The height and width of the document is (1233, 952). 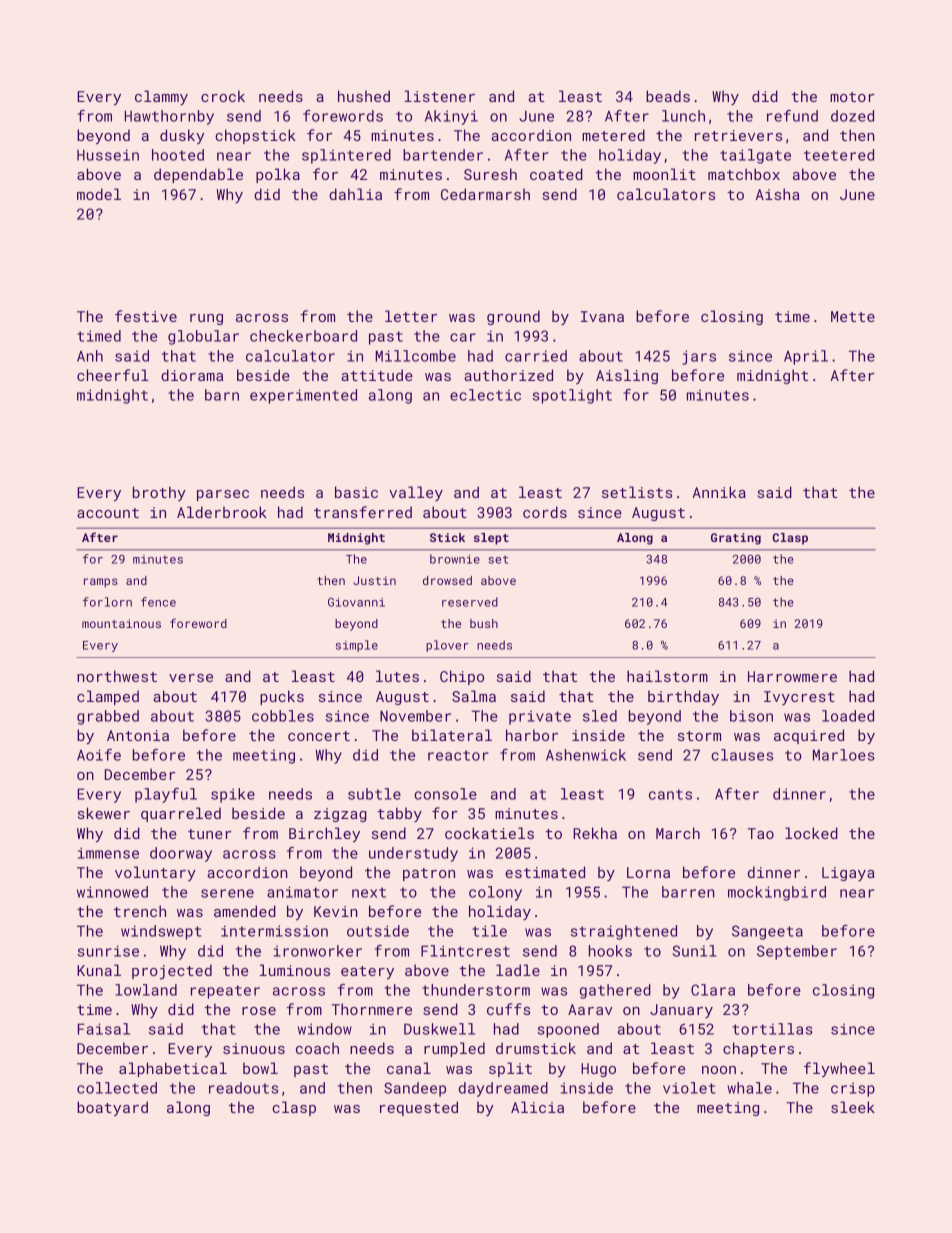 What do you see at coordinates (377, 375) in the document?
I see `attitude` at bounding box center [377, 375].
